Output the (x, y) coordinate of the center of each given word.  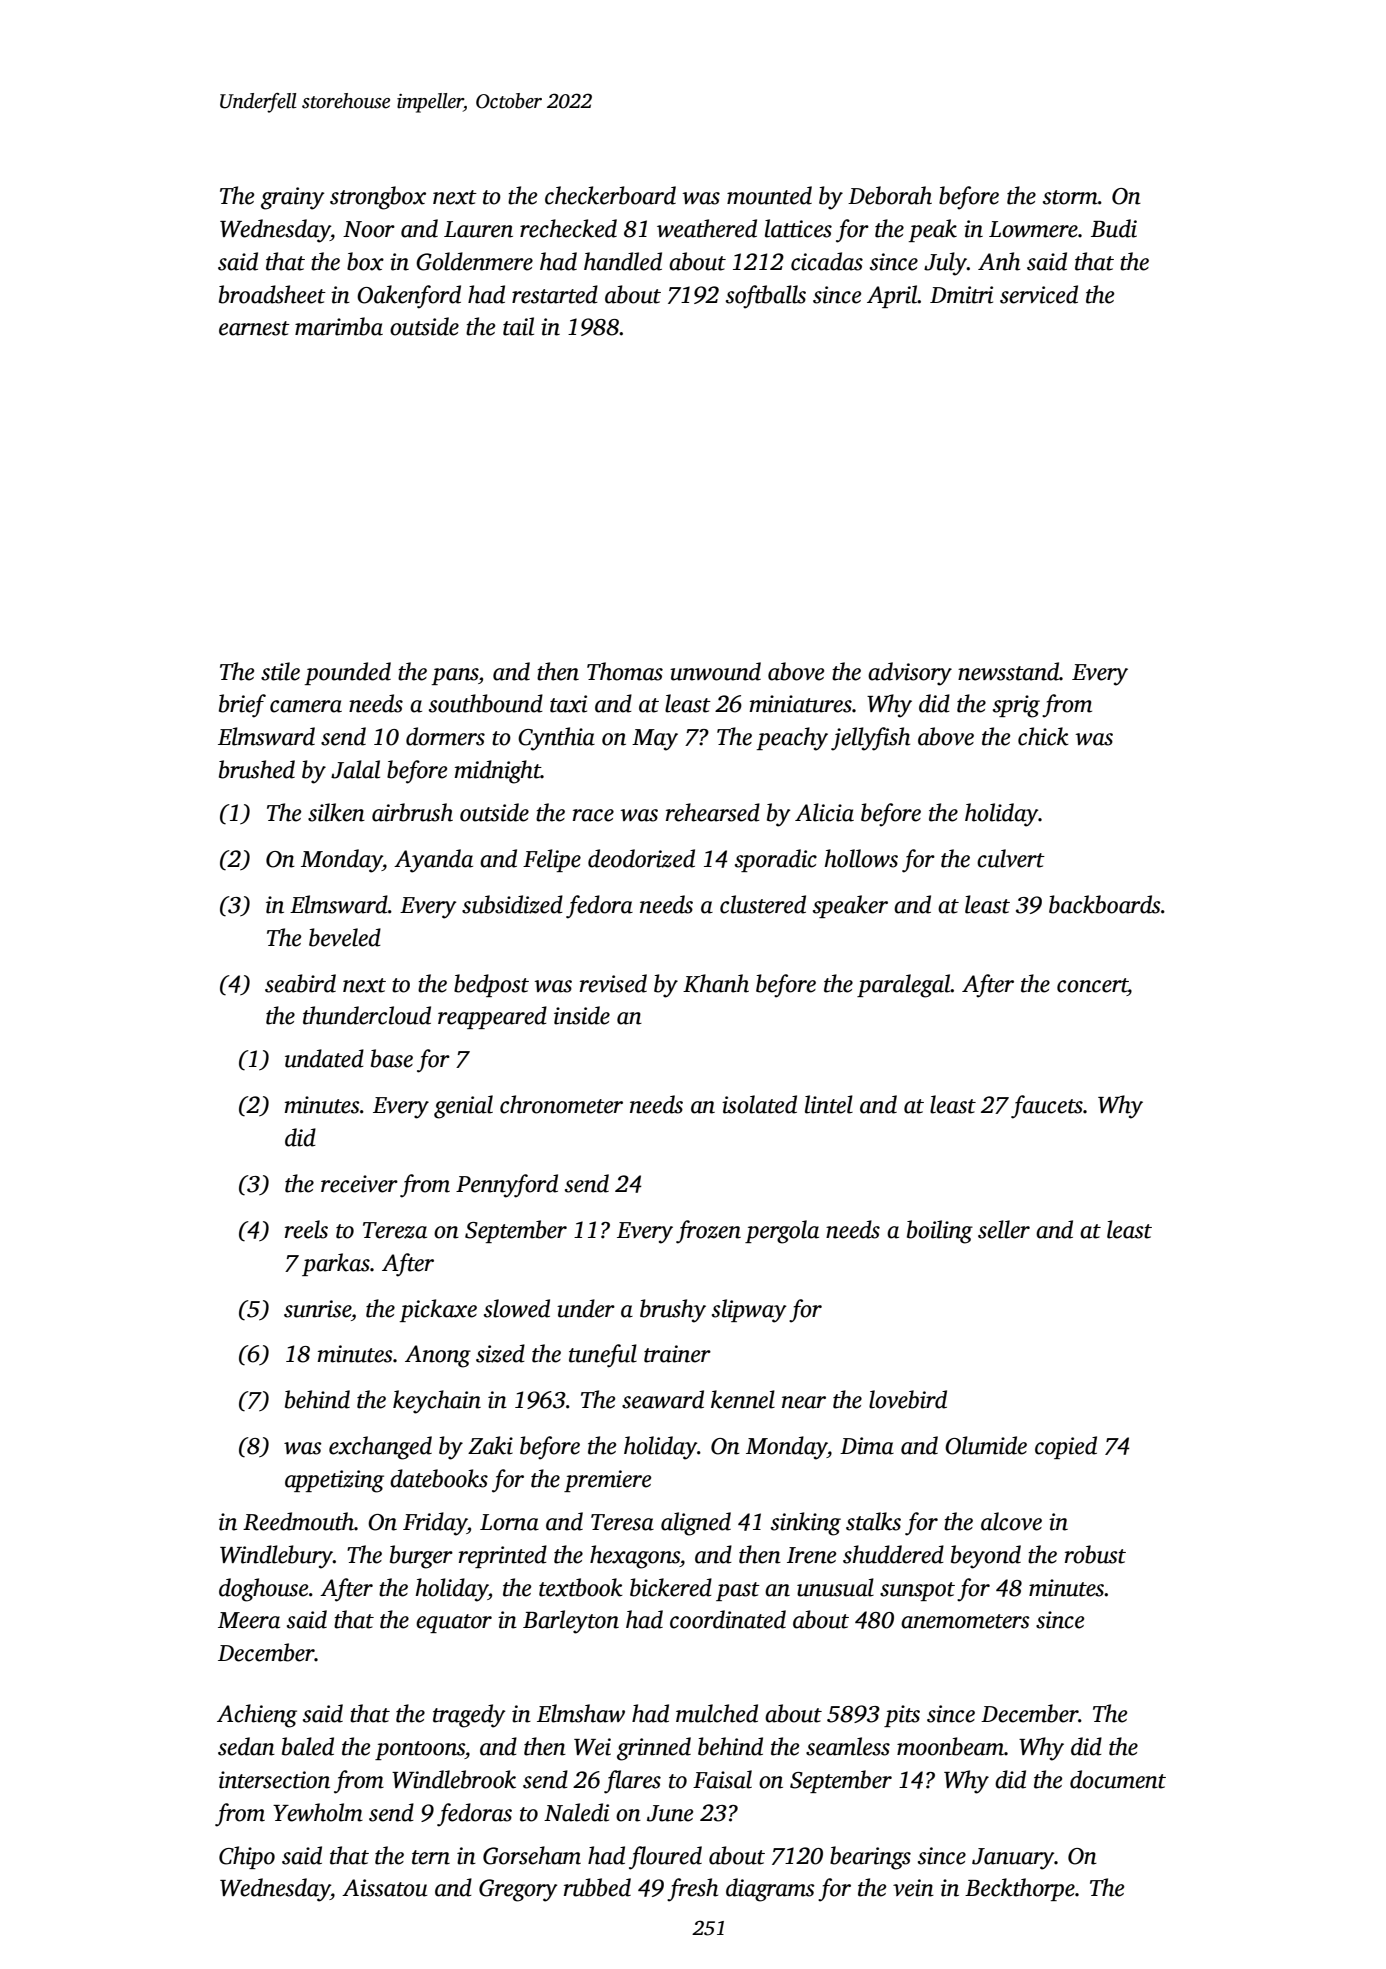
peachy (792, 739)
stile (280, 671)
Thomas (625, 671)
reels (306, 1229)
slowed (517, 1308)
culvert (1011, 858)
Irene (811, 1555)
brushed (257, 769)
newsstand (1009, 671)
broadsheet (272, 294)
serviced (1039, 294)
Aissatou (385, 1888)
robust (1095, 1554)
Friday (435, 1524)
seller (1004, 1229)
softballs (766, 297)
